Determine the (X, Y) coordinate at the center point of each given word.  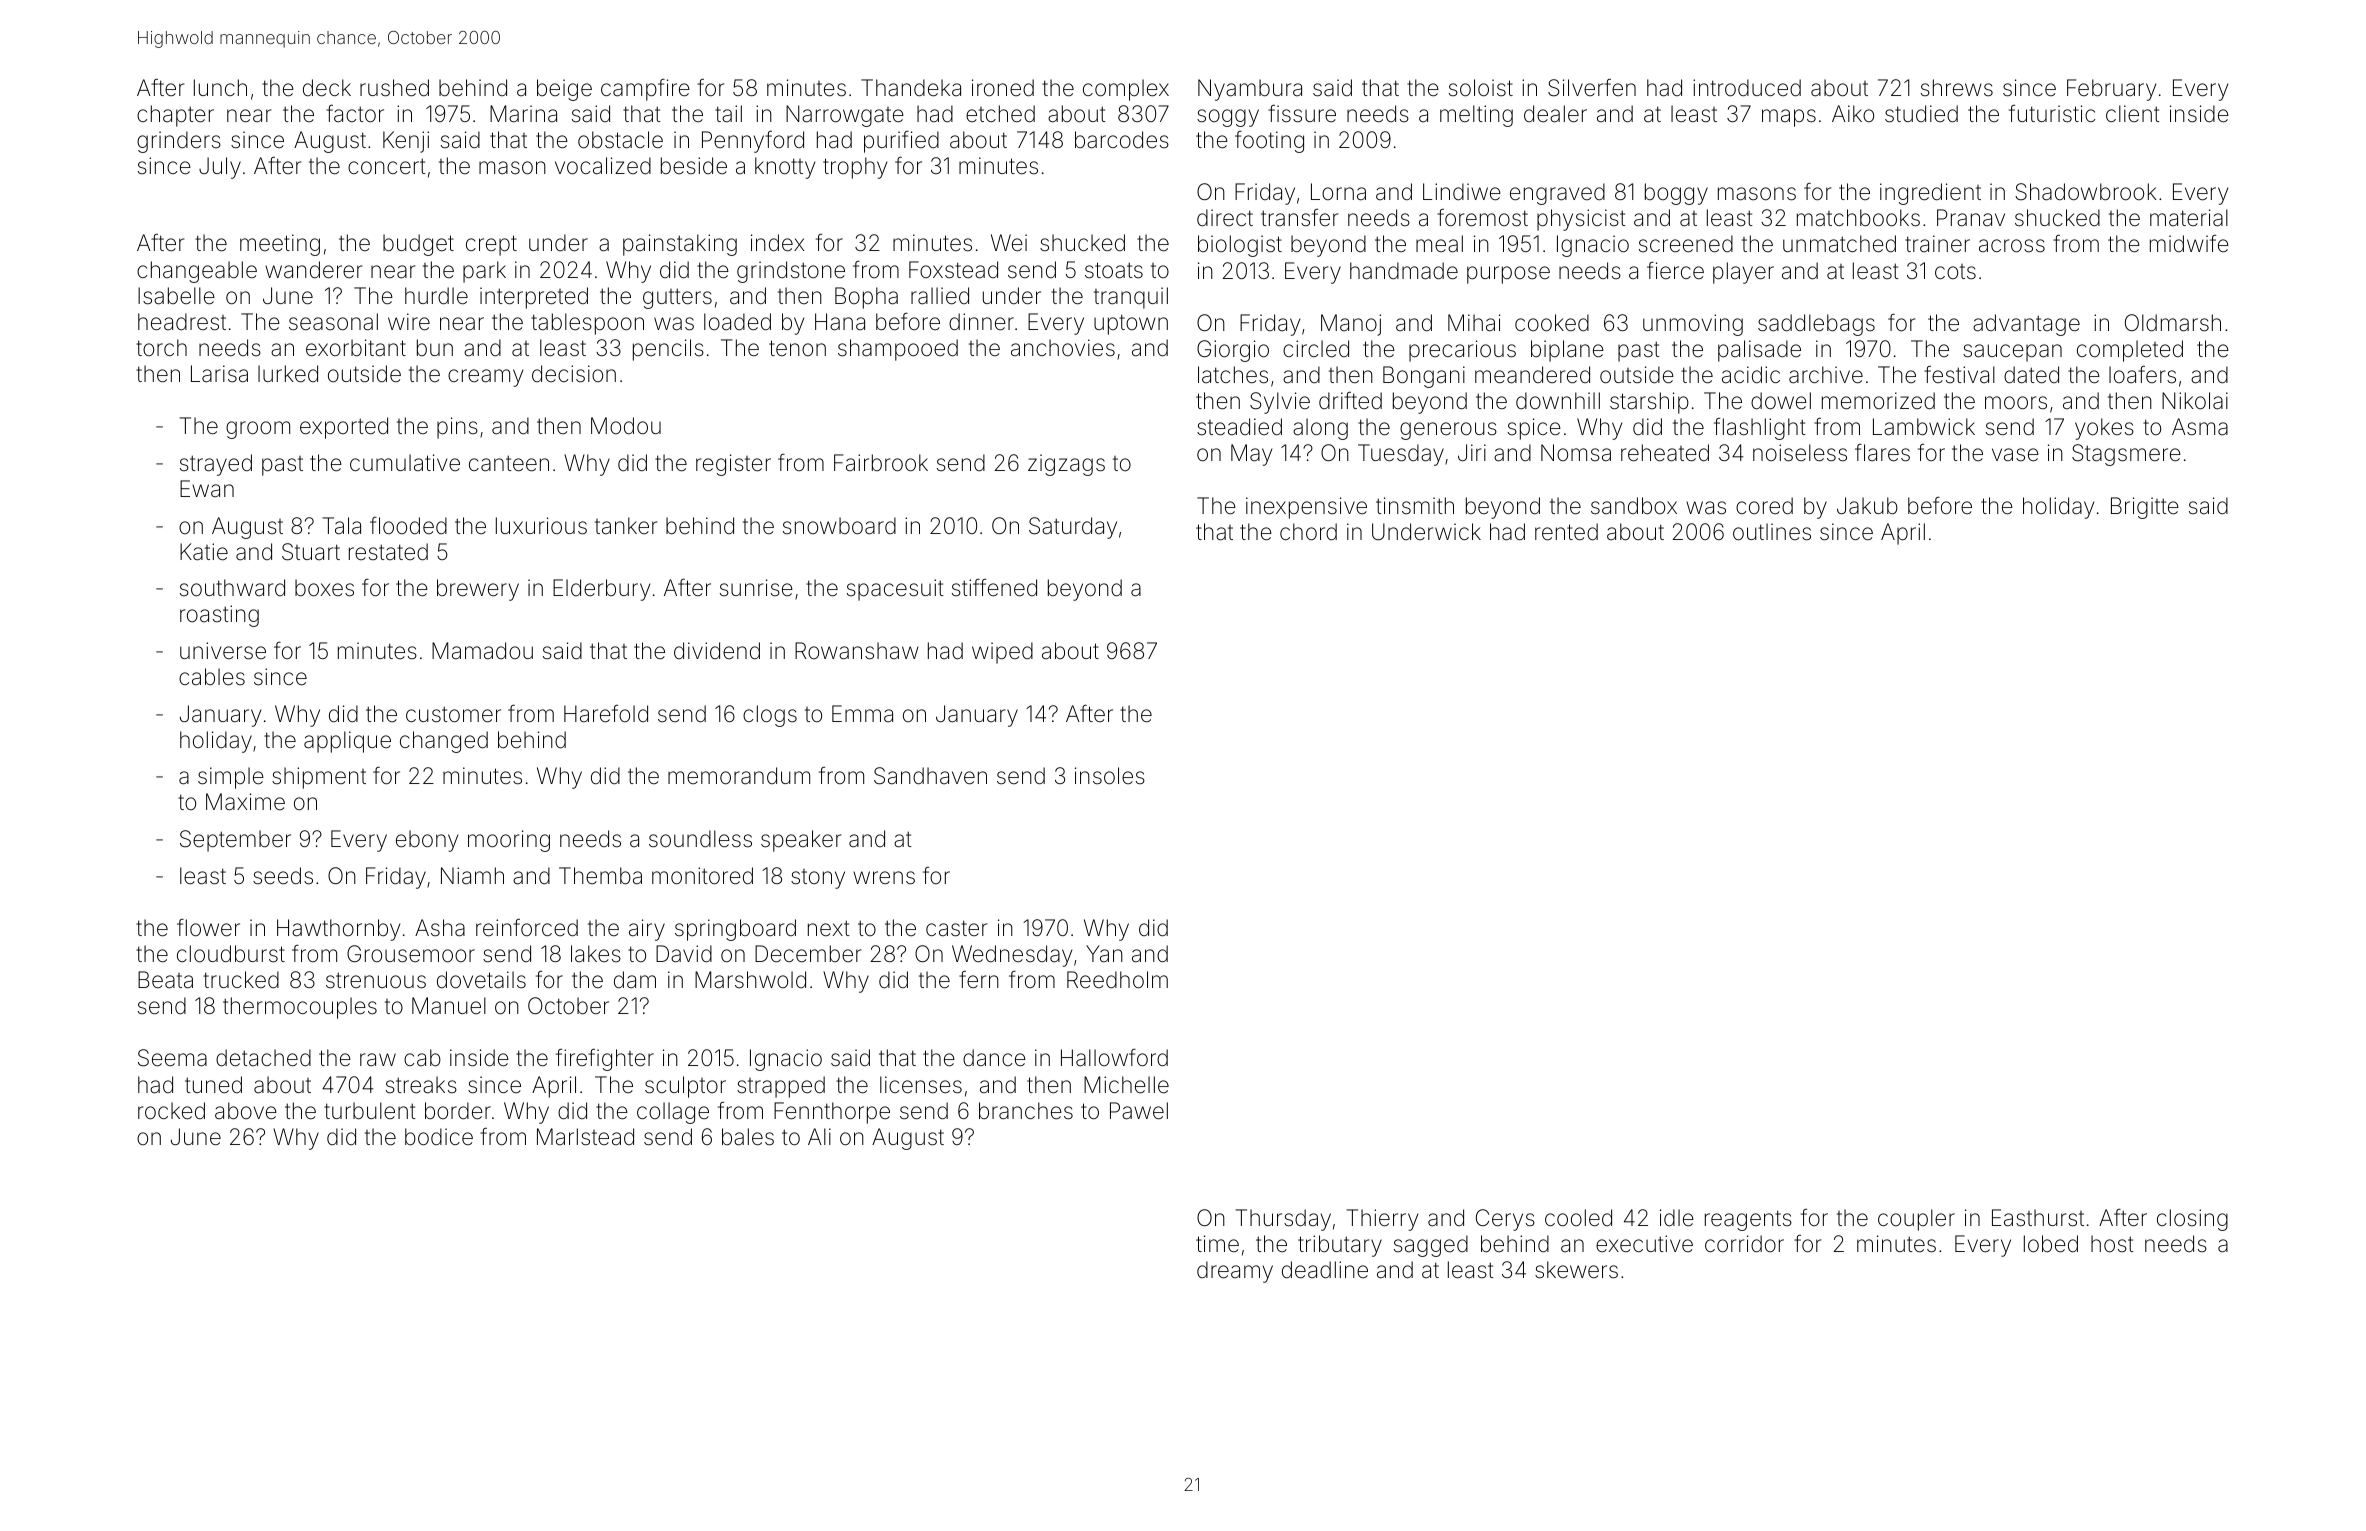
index (777, 243)
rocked (171, 1111)
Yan (1104, 954)
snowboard (839, 526)
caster (956, 928)
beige (564, 90)
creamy (485, 378)
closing (2192, 1220)
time (1217, 1243)
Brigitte (2145, 508)
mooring (509, 841)
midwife (2189, 244)
